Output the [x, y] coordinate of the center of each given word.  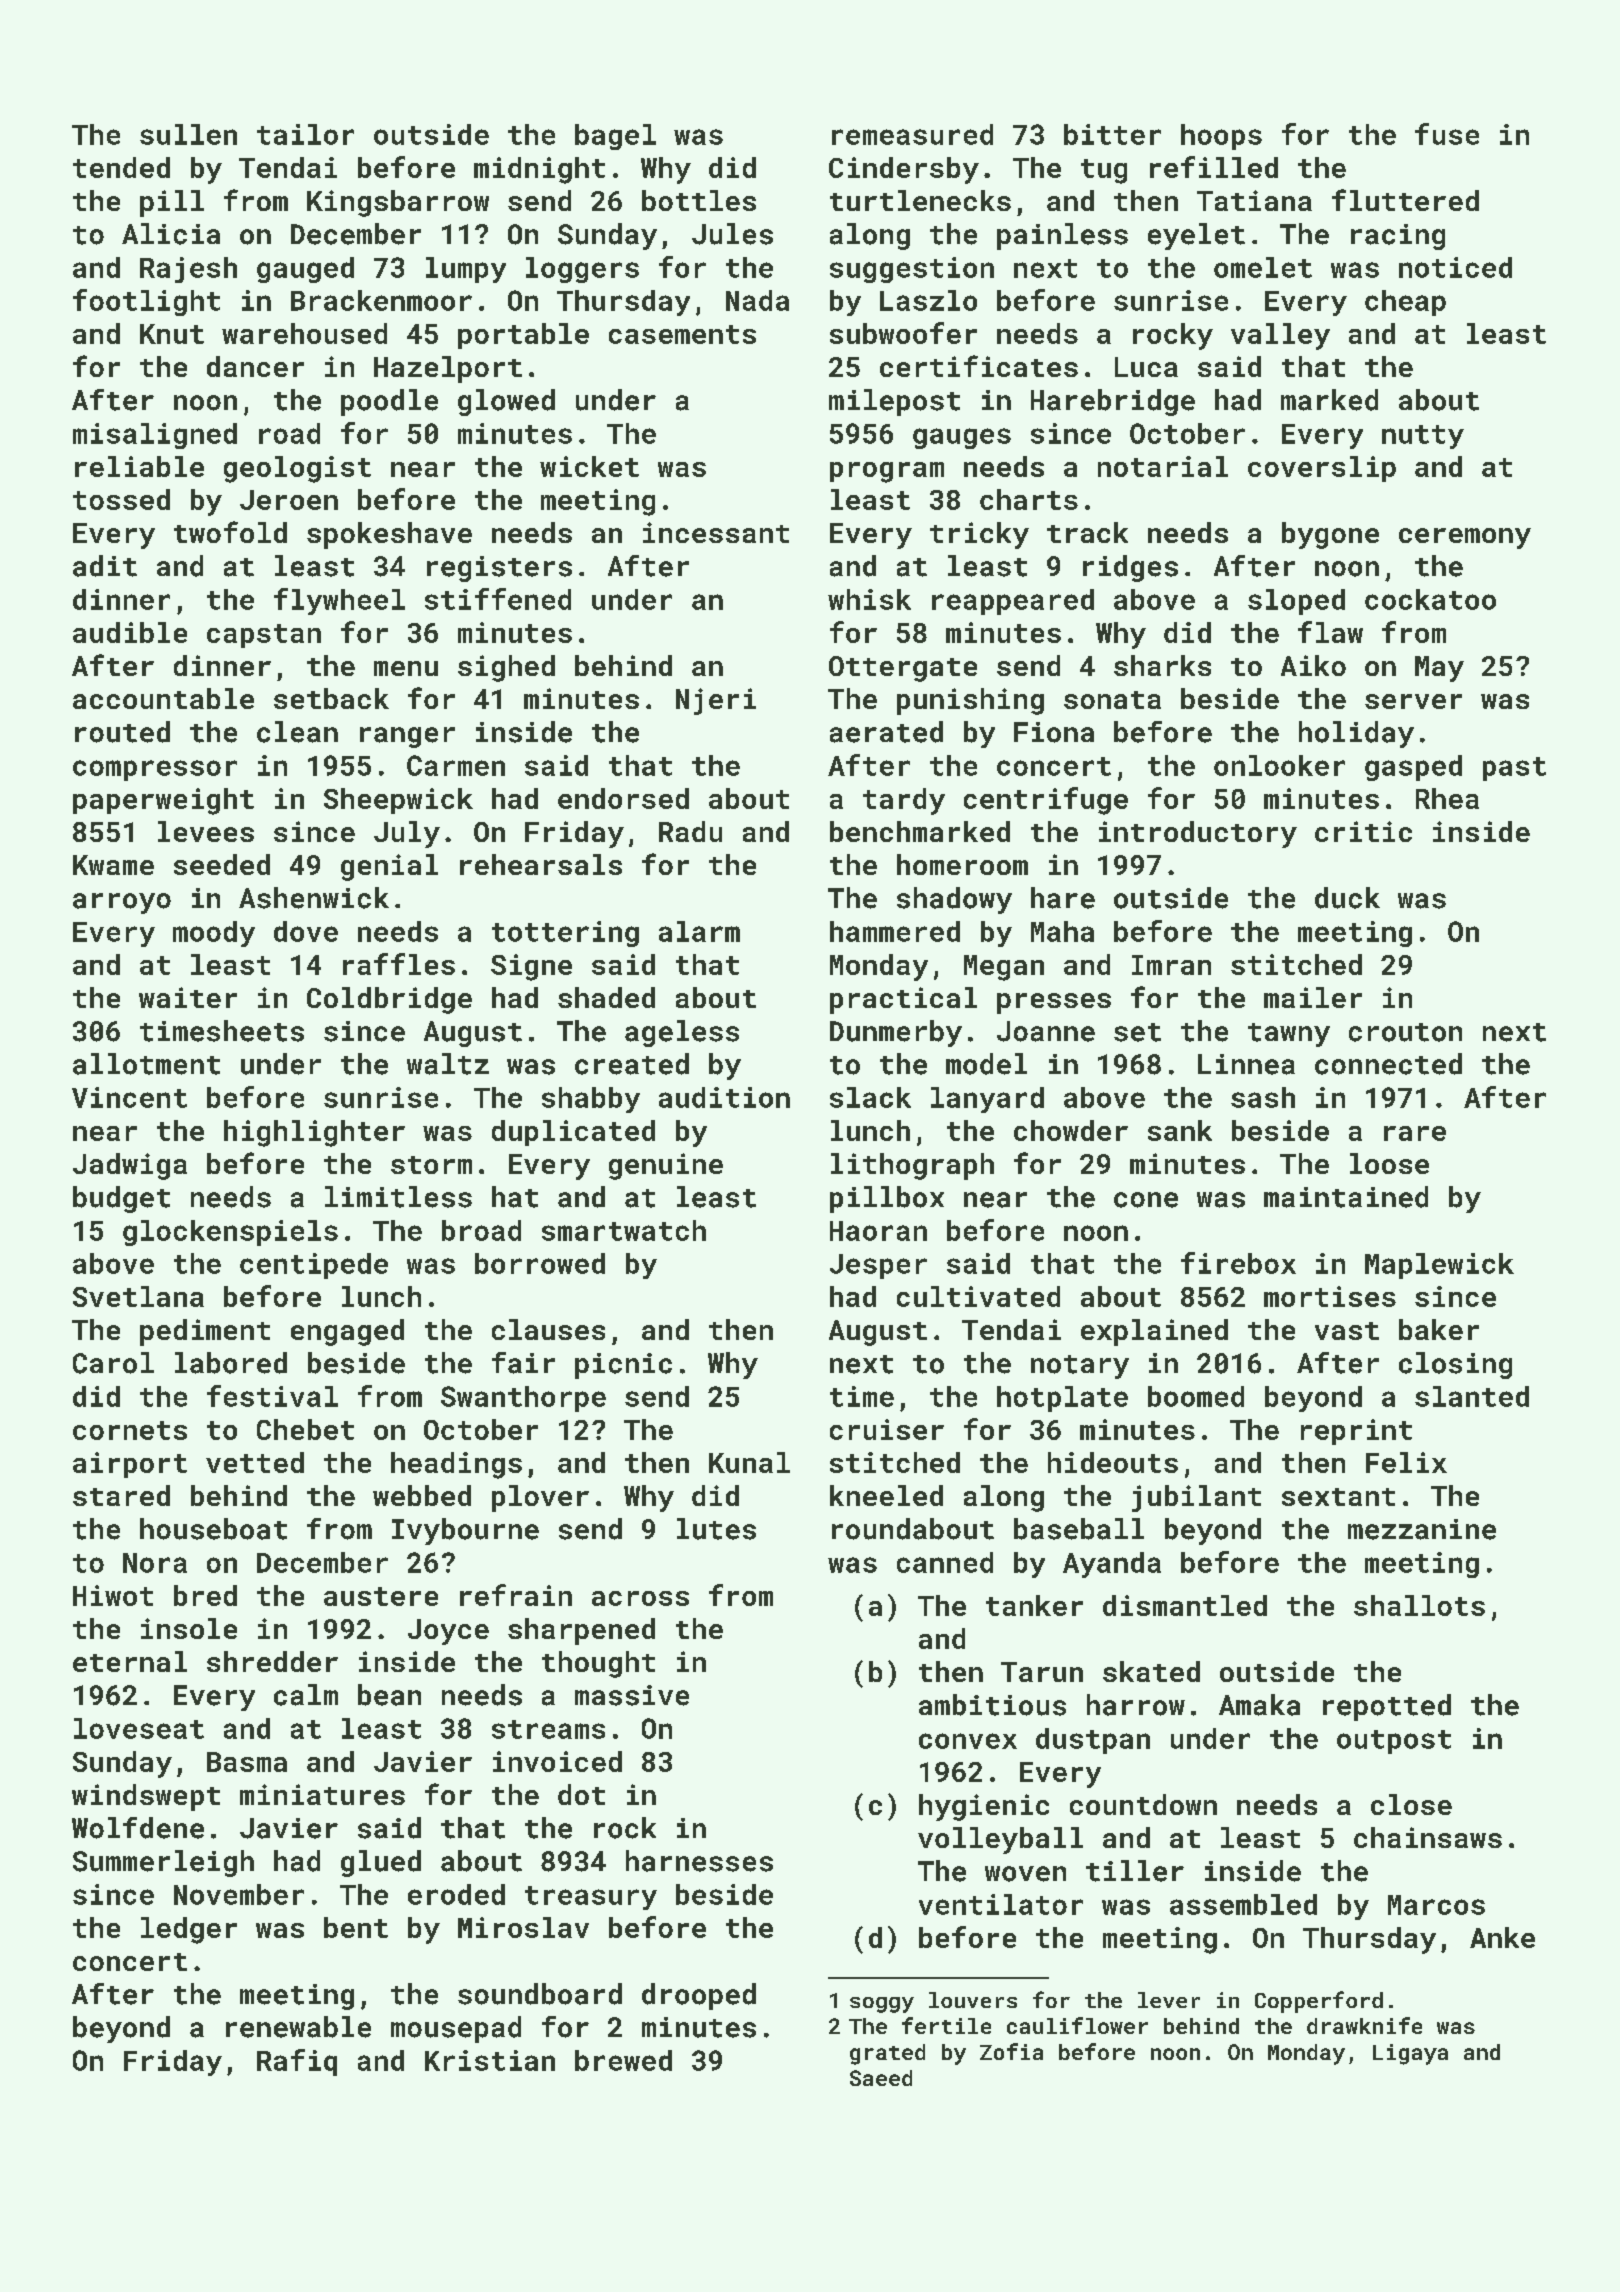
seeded [222, 864]
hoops [1221, 137]
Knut [172, 334]
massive [632, 1695]
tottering [565, 934]
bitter [1112, 134]
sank [1180, 1130]
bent [356, 1927]
